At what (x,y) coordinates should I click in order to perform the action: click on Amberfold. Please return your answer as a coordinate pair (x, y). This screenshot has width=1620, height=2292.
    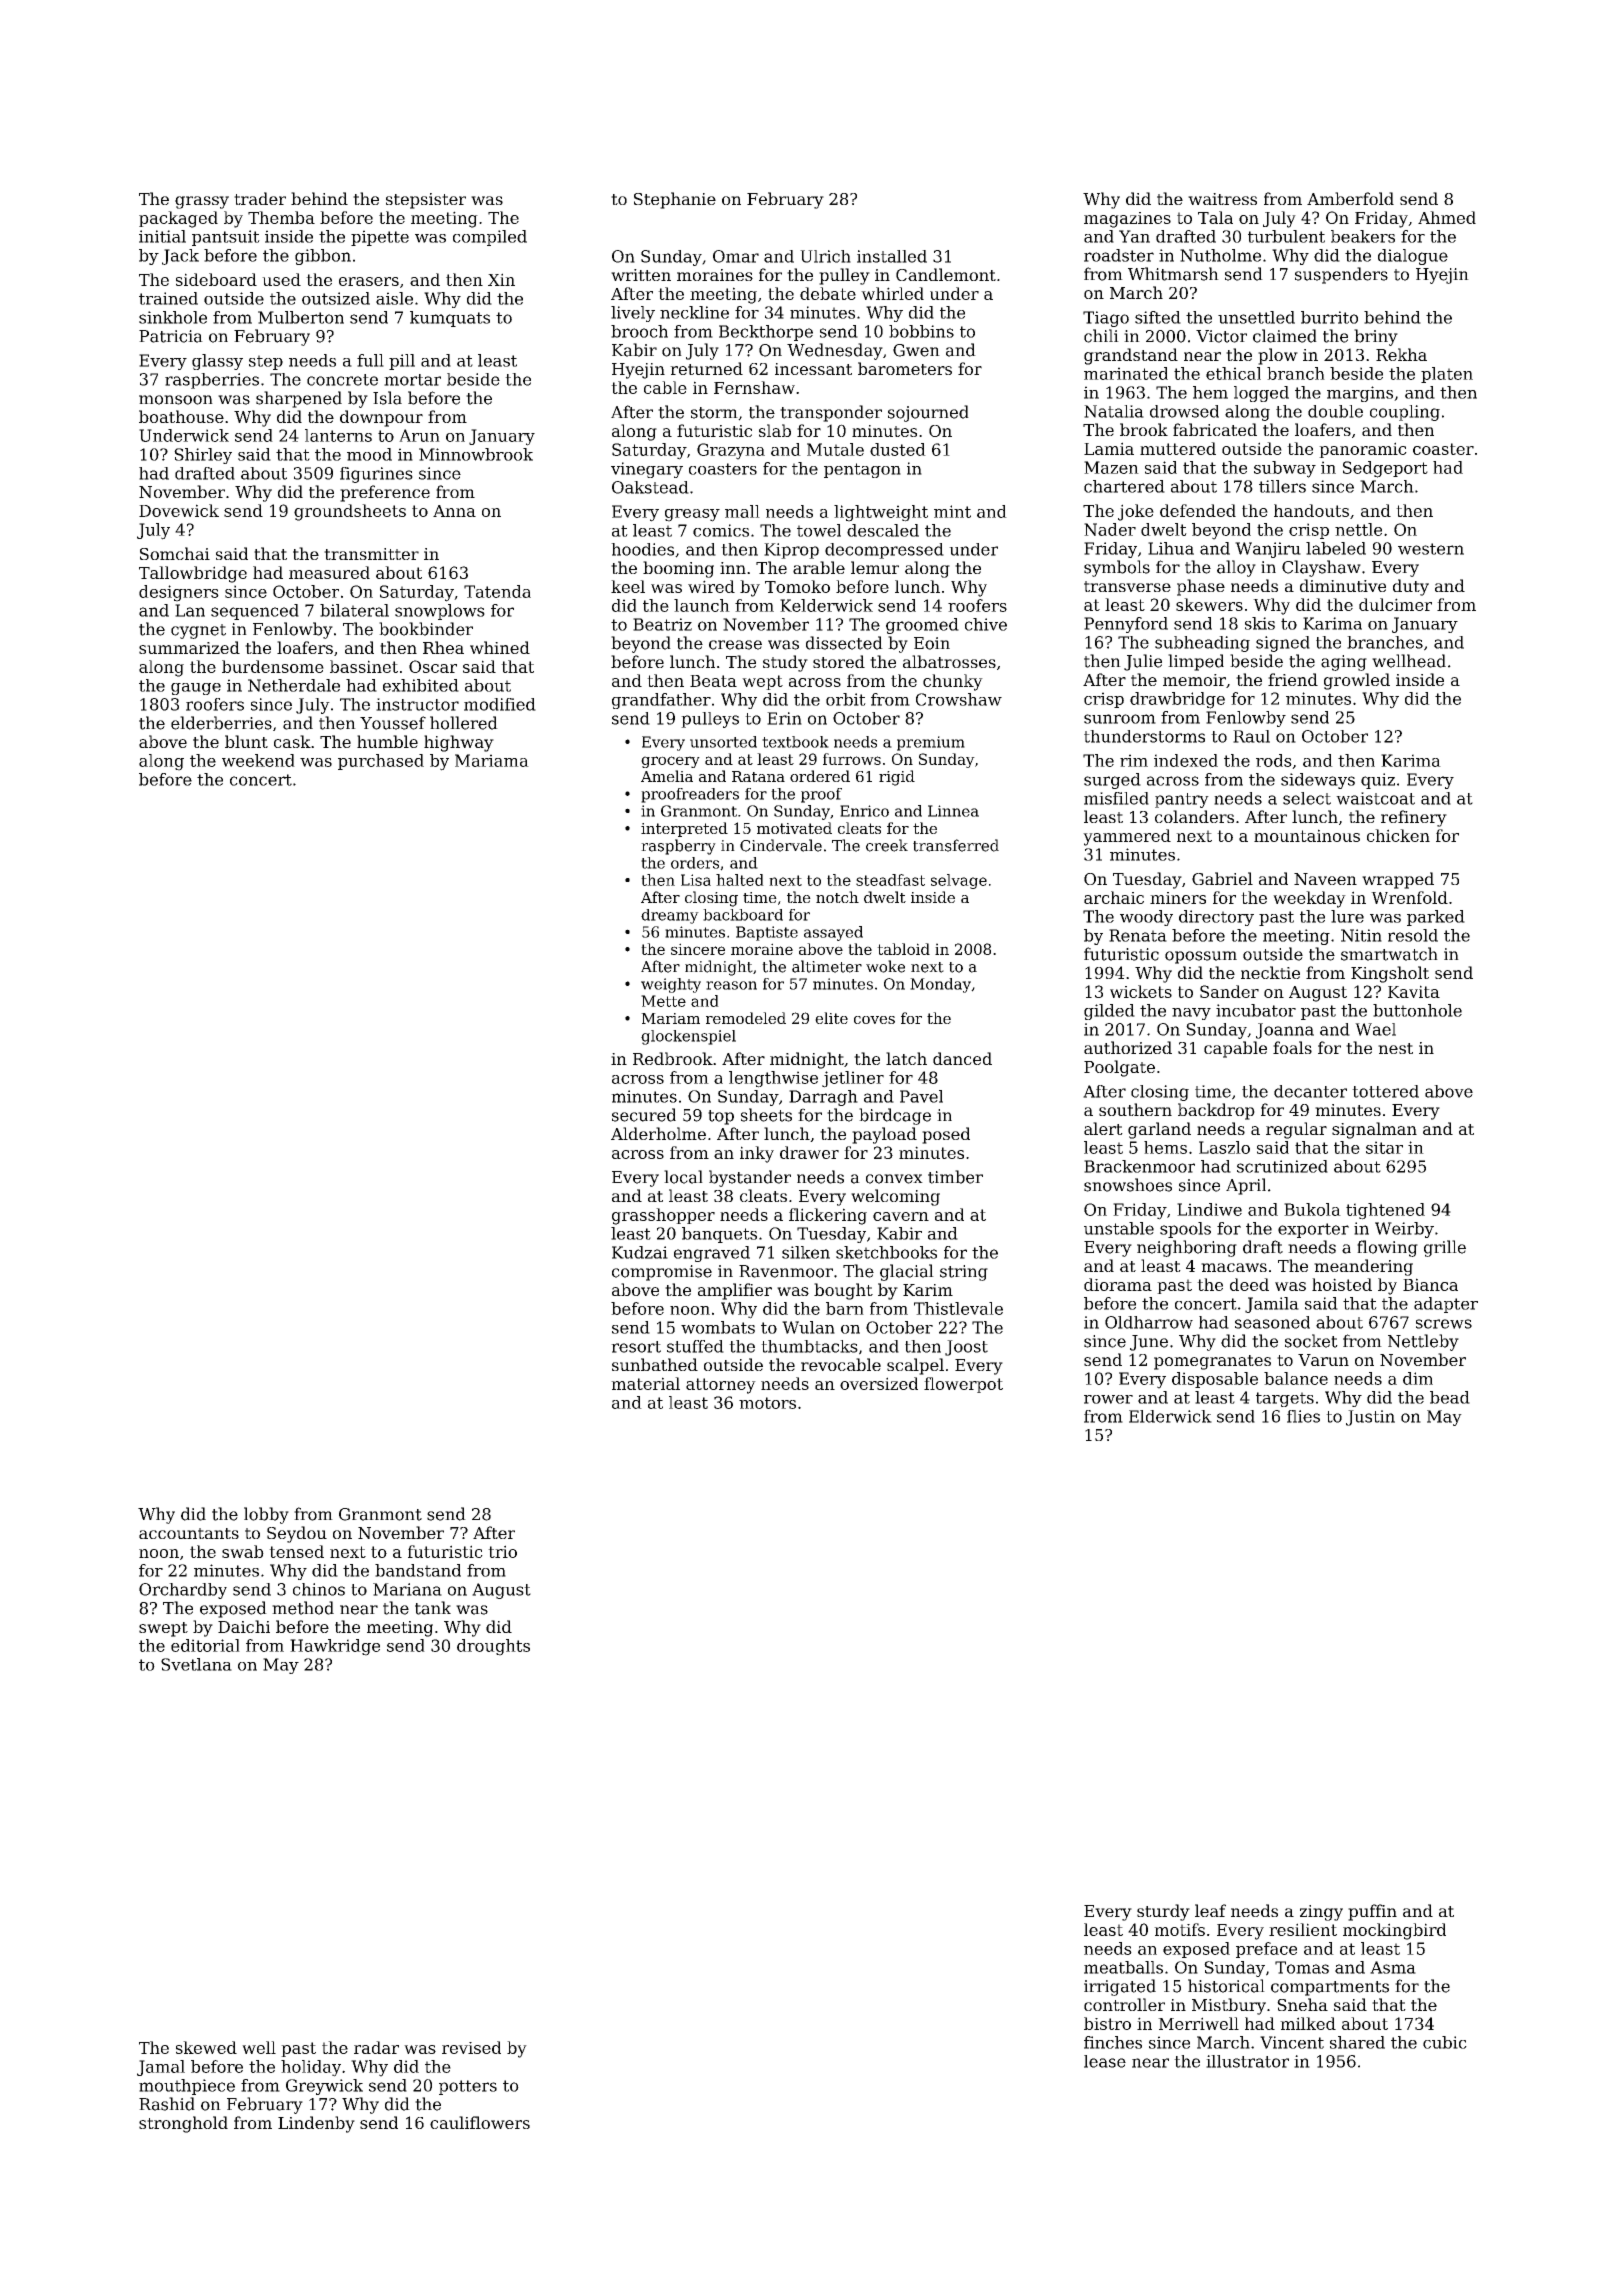
    Looking at the image, I should click on (1350, 198).
